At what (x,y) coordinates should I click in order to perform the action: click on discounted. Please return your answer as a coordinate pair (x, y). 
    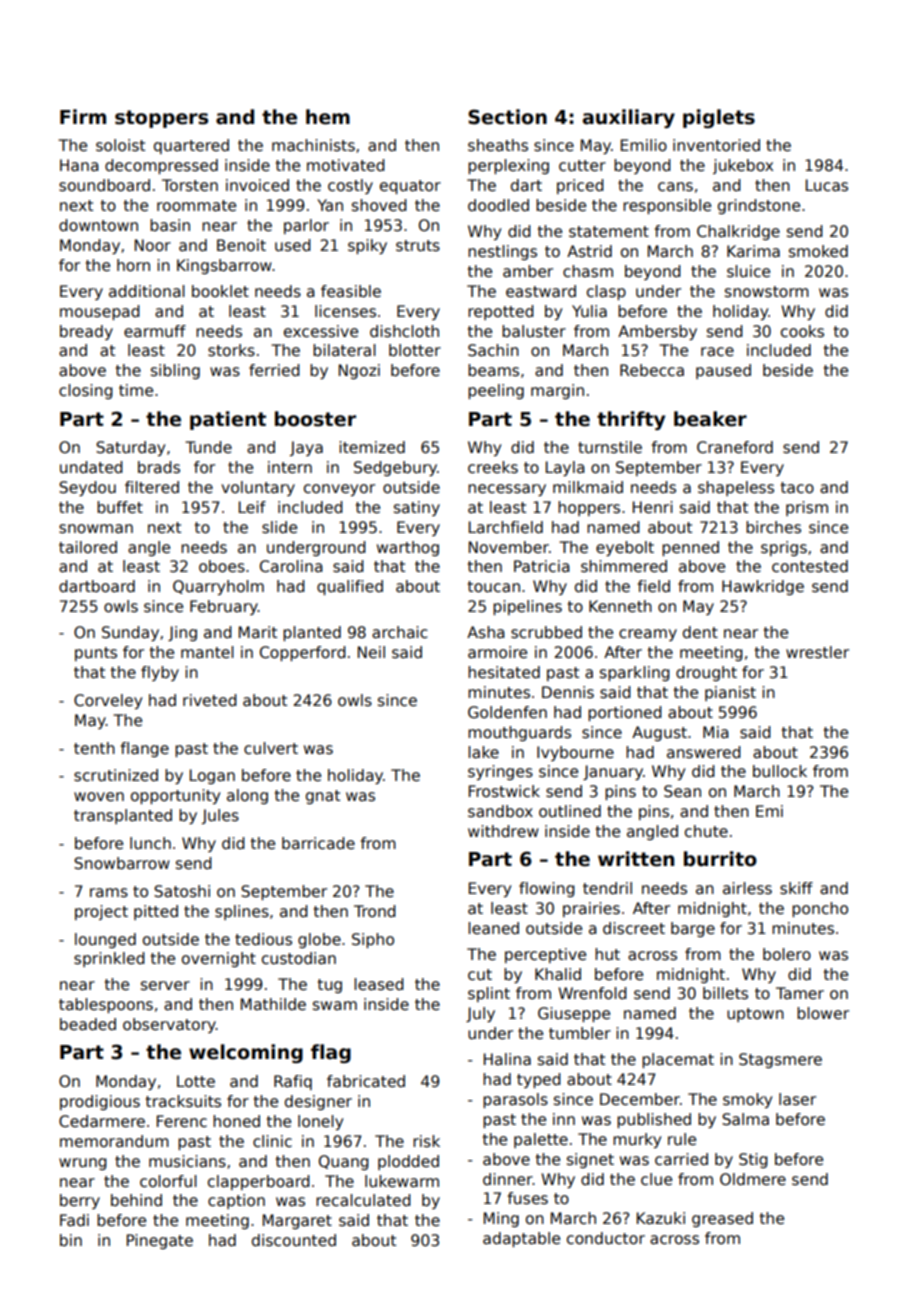
    Looking at the image, I should click on (294, 1240).
